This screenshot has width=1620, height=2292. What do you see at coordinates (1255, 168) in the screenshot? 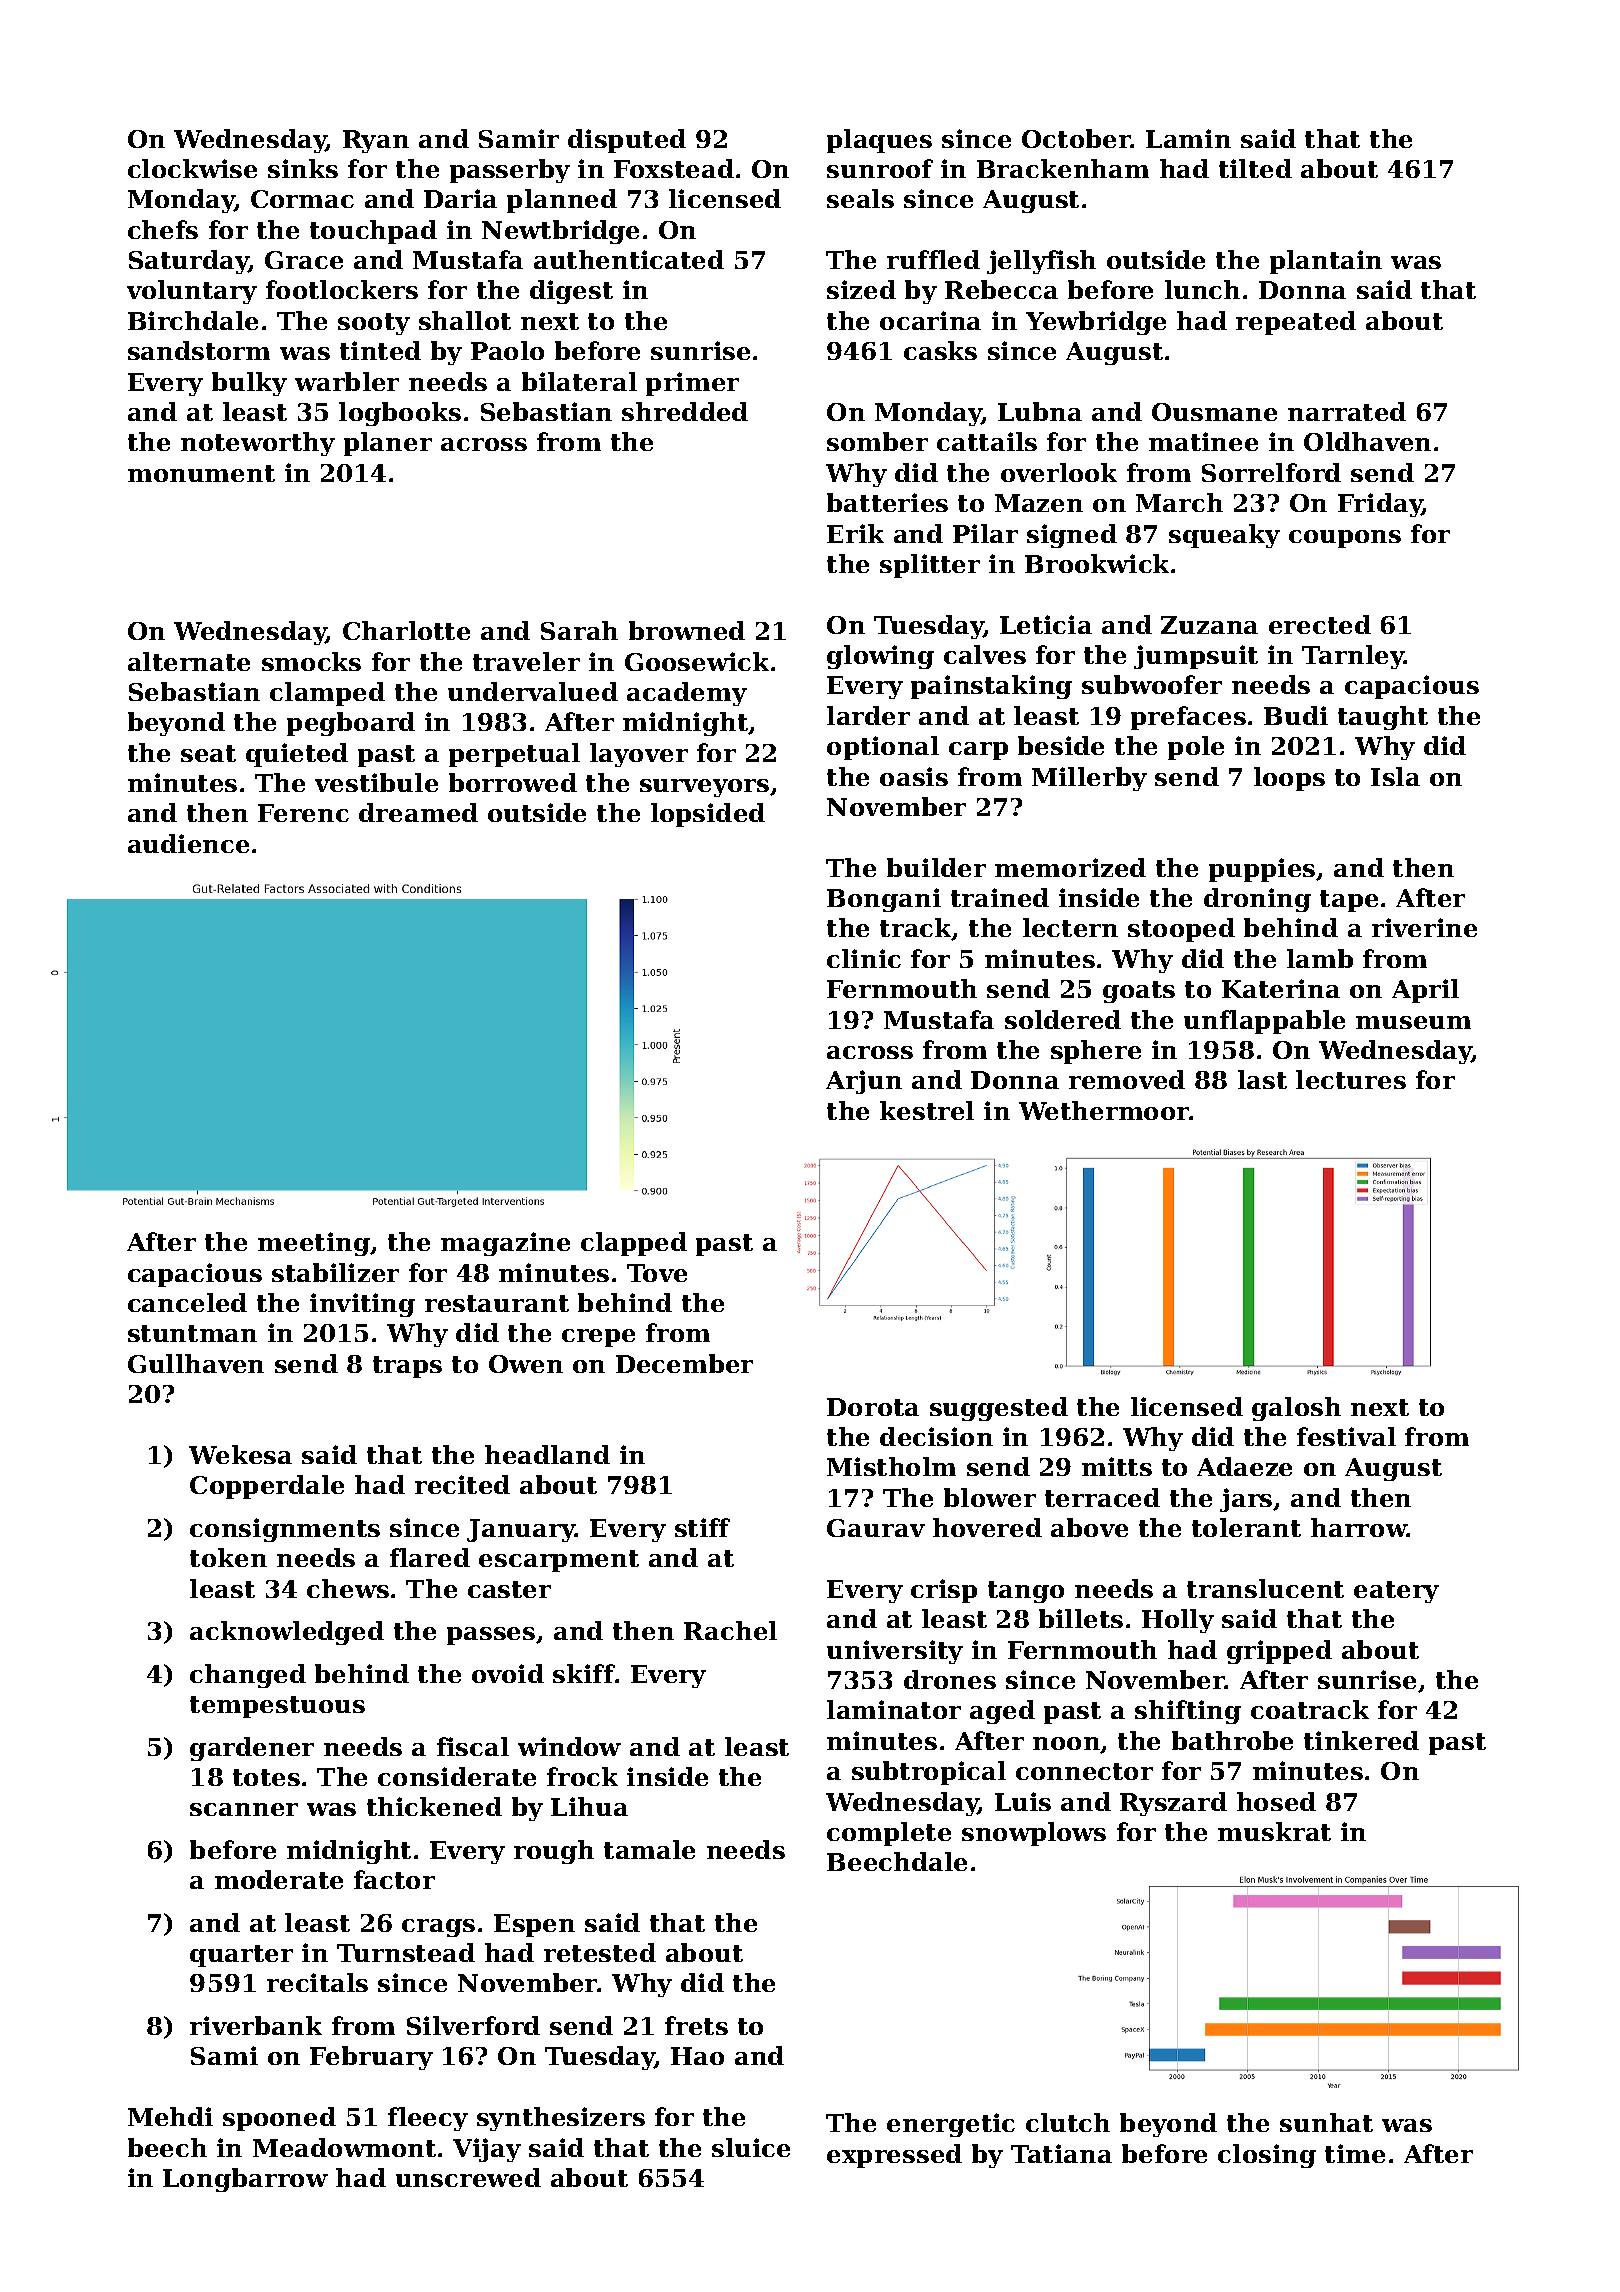
I see `tilted` at bounding box center [1255, 168].
